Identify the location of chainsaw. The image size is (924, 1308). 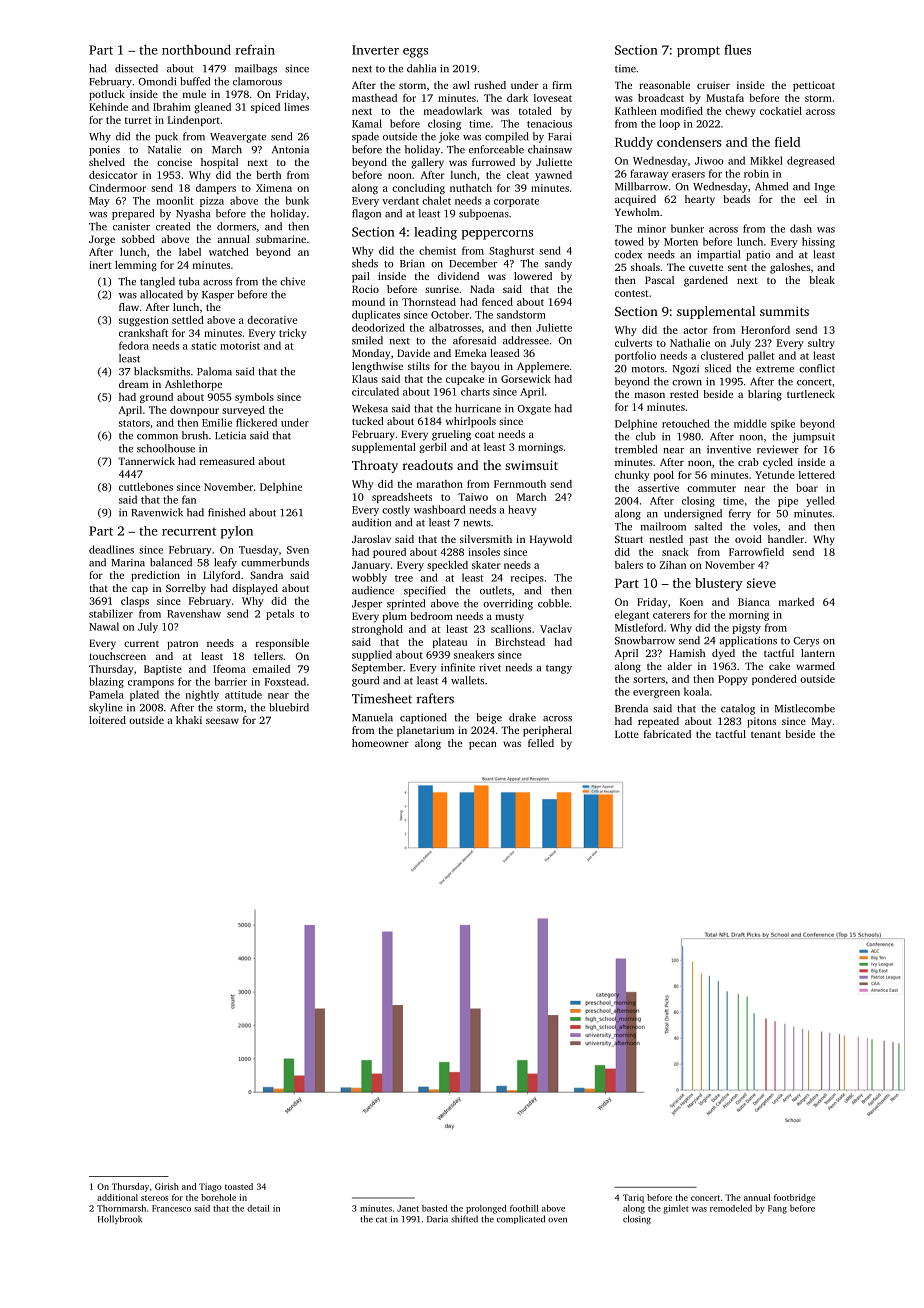
(550, 149).
